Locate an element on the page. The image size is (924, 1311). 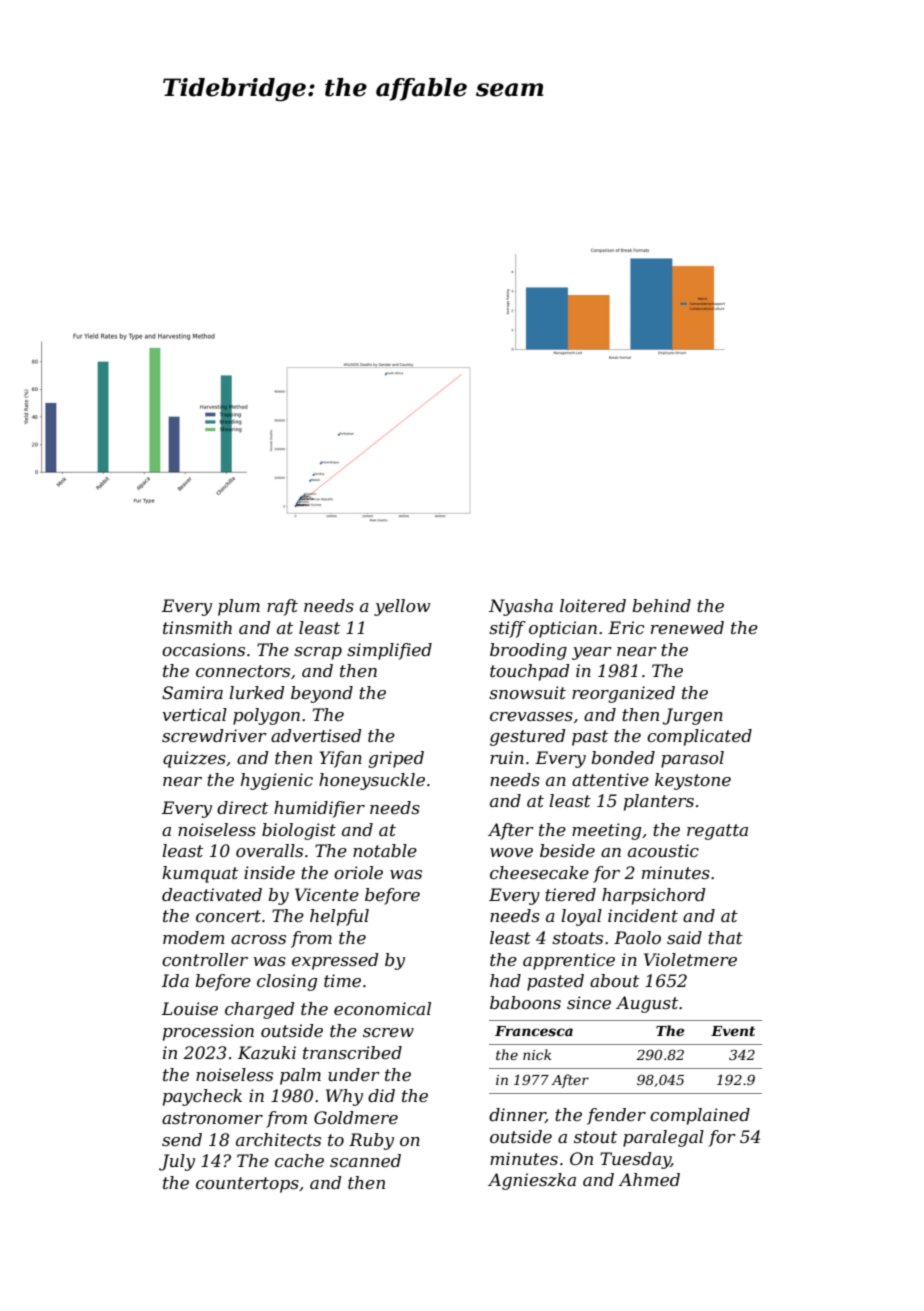
economical is located at coordinates (382, 1008).
